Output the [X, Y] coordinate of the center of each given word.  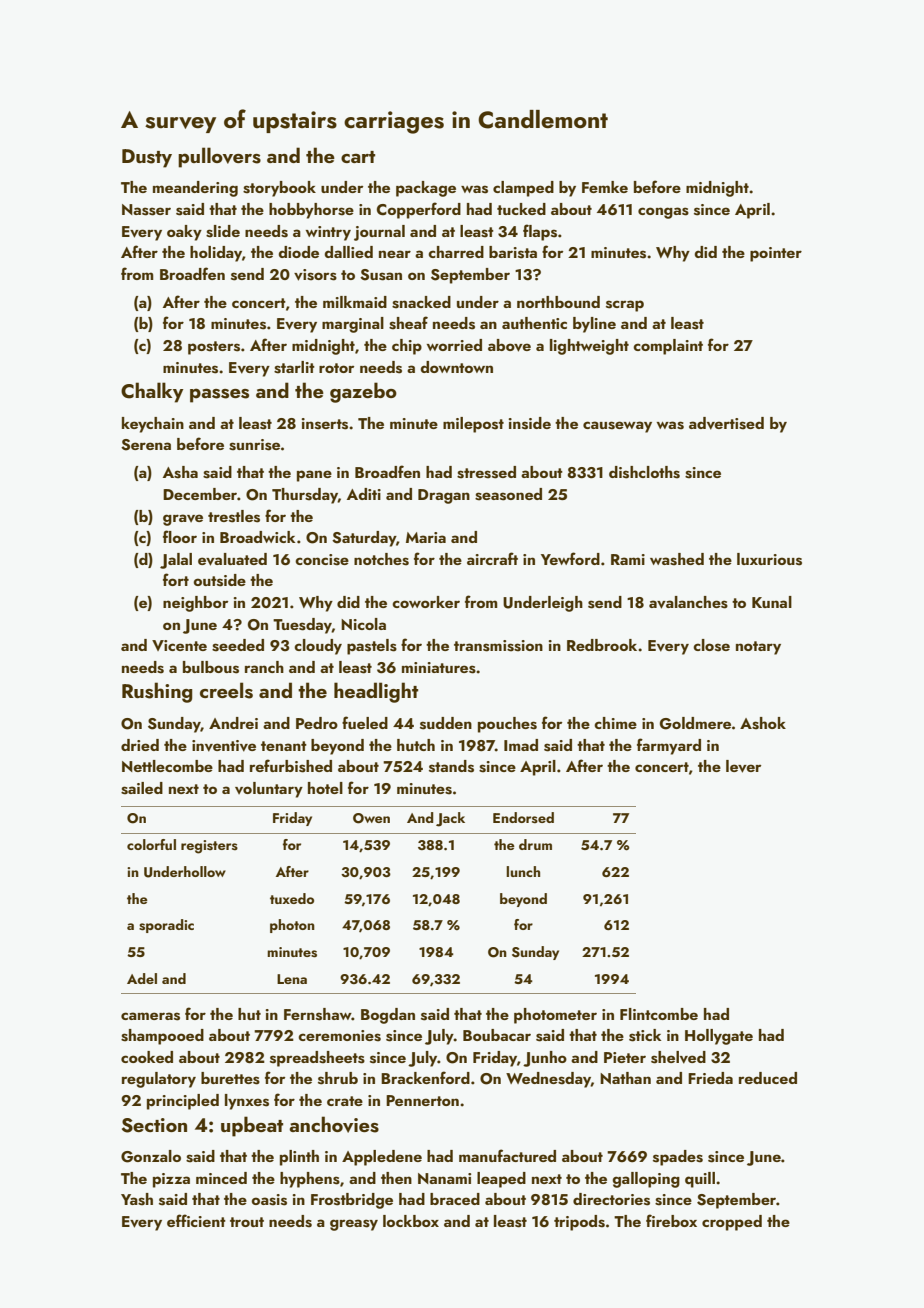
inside [530, 423]
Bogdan [388, 1016]
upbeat [252, 1126]
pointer [776, 254]
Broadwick [257, 537]
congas [663, 213]
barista [513, 252]
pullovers [219, 157]
